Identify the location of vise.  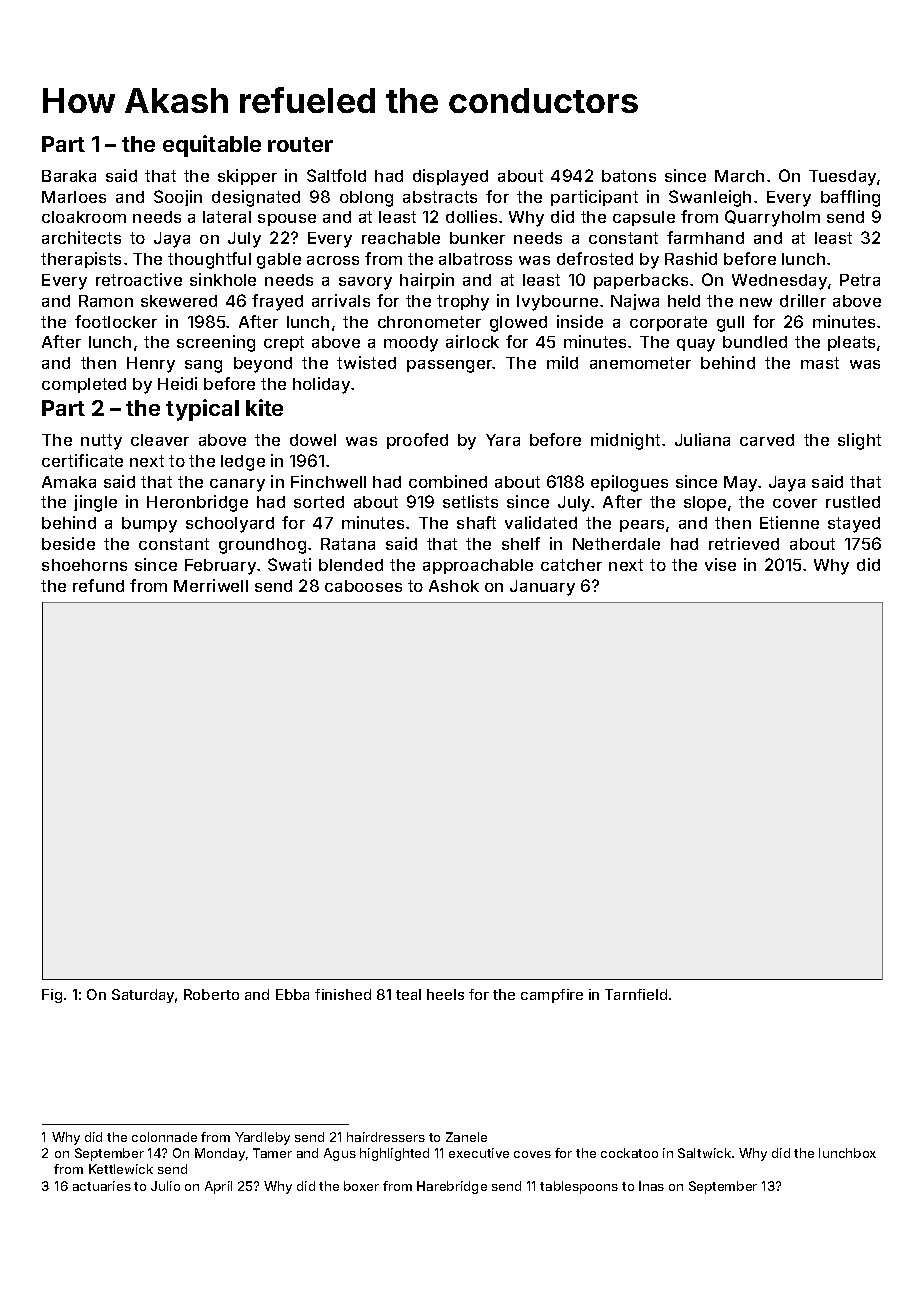
(720, 564).
